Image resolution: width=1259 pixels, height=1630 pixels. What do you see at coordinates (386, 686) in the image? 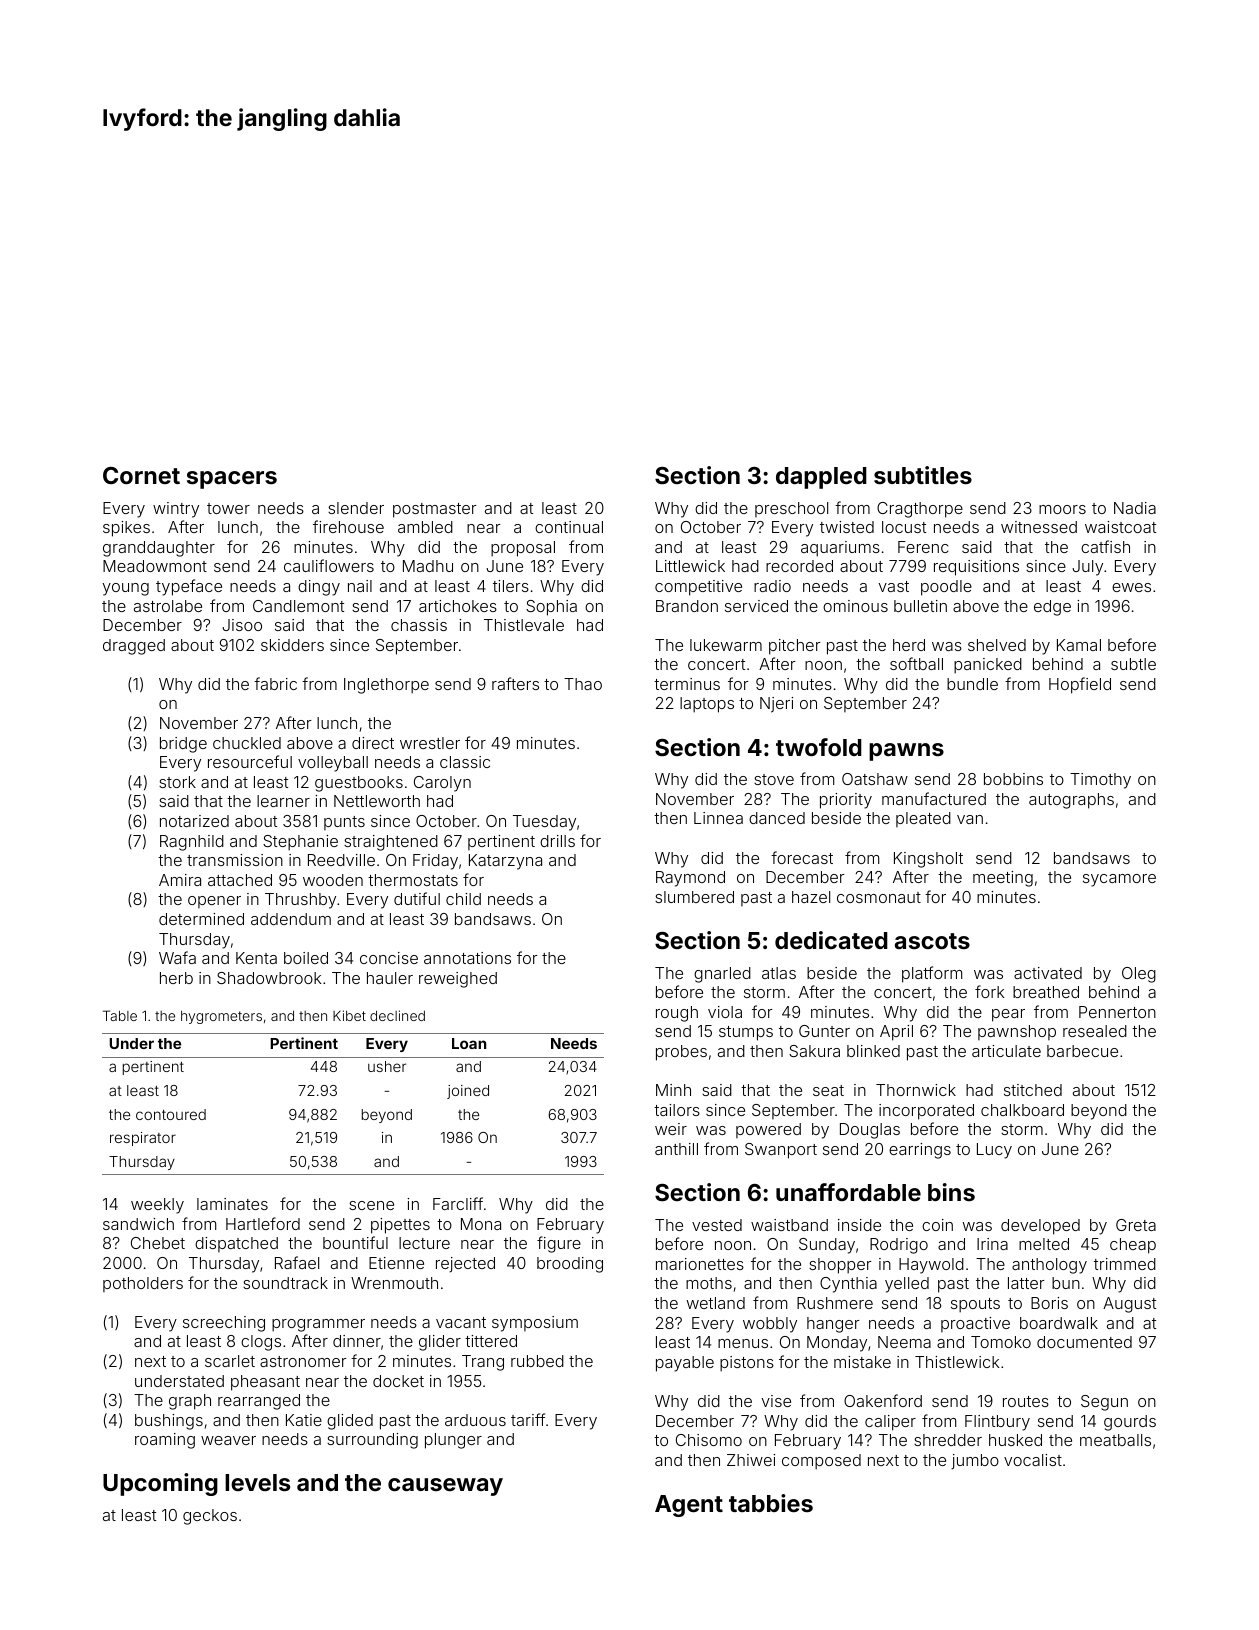
I see `Inglethorpe` at bounding box center [386, 686].
